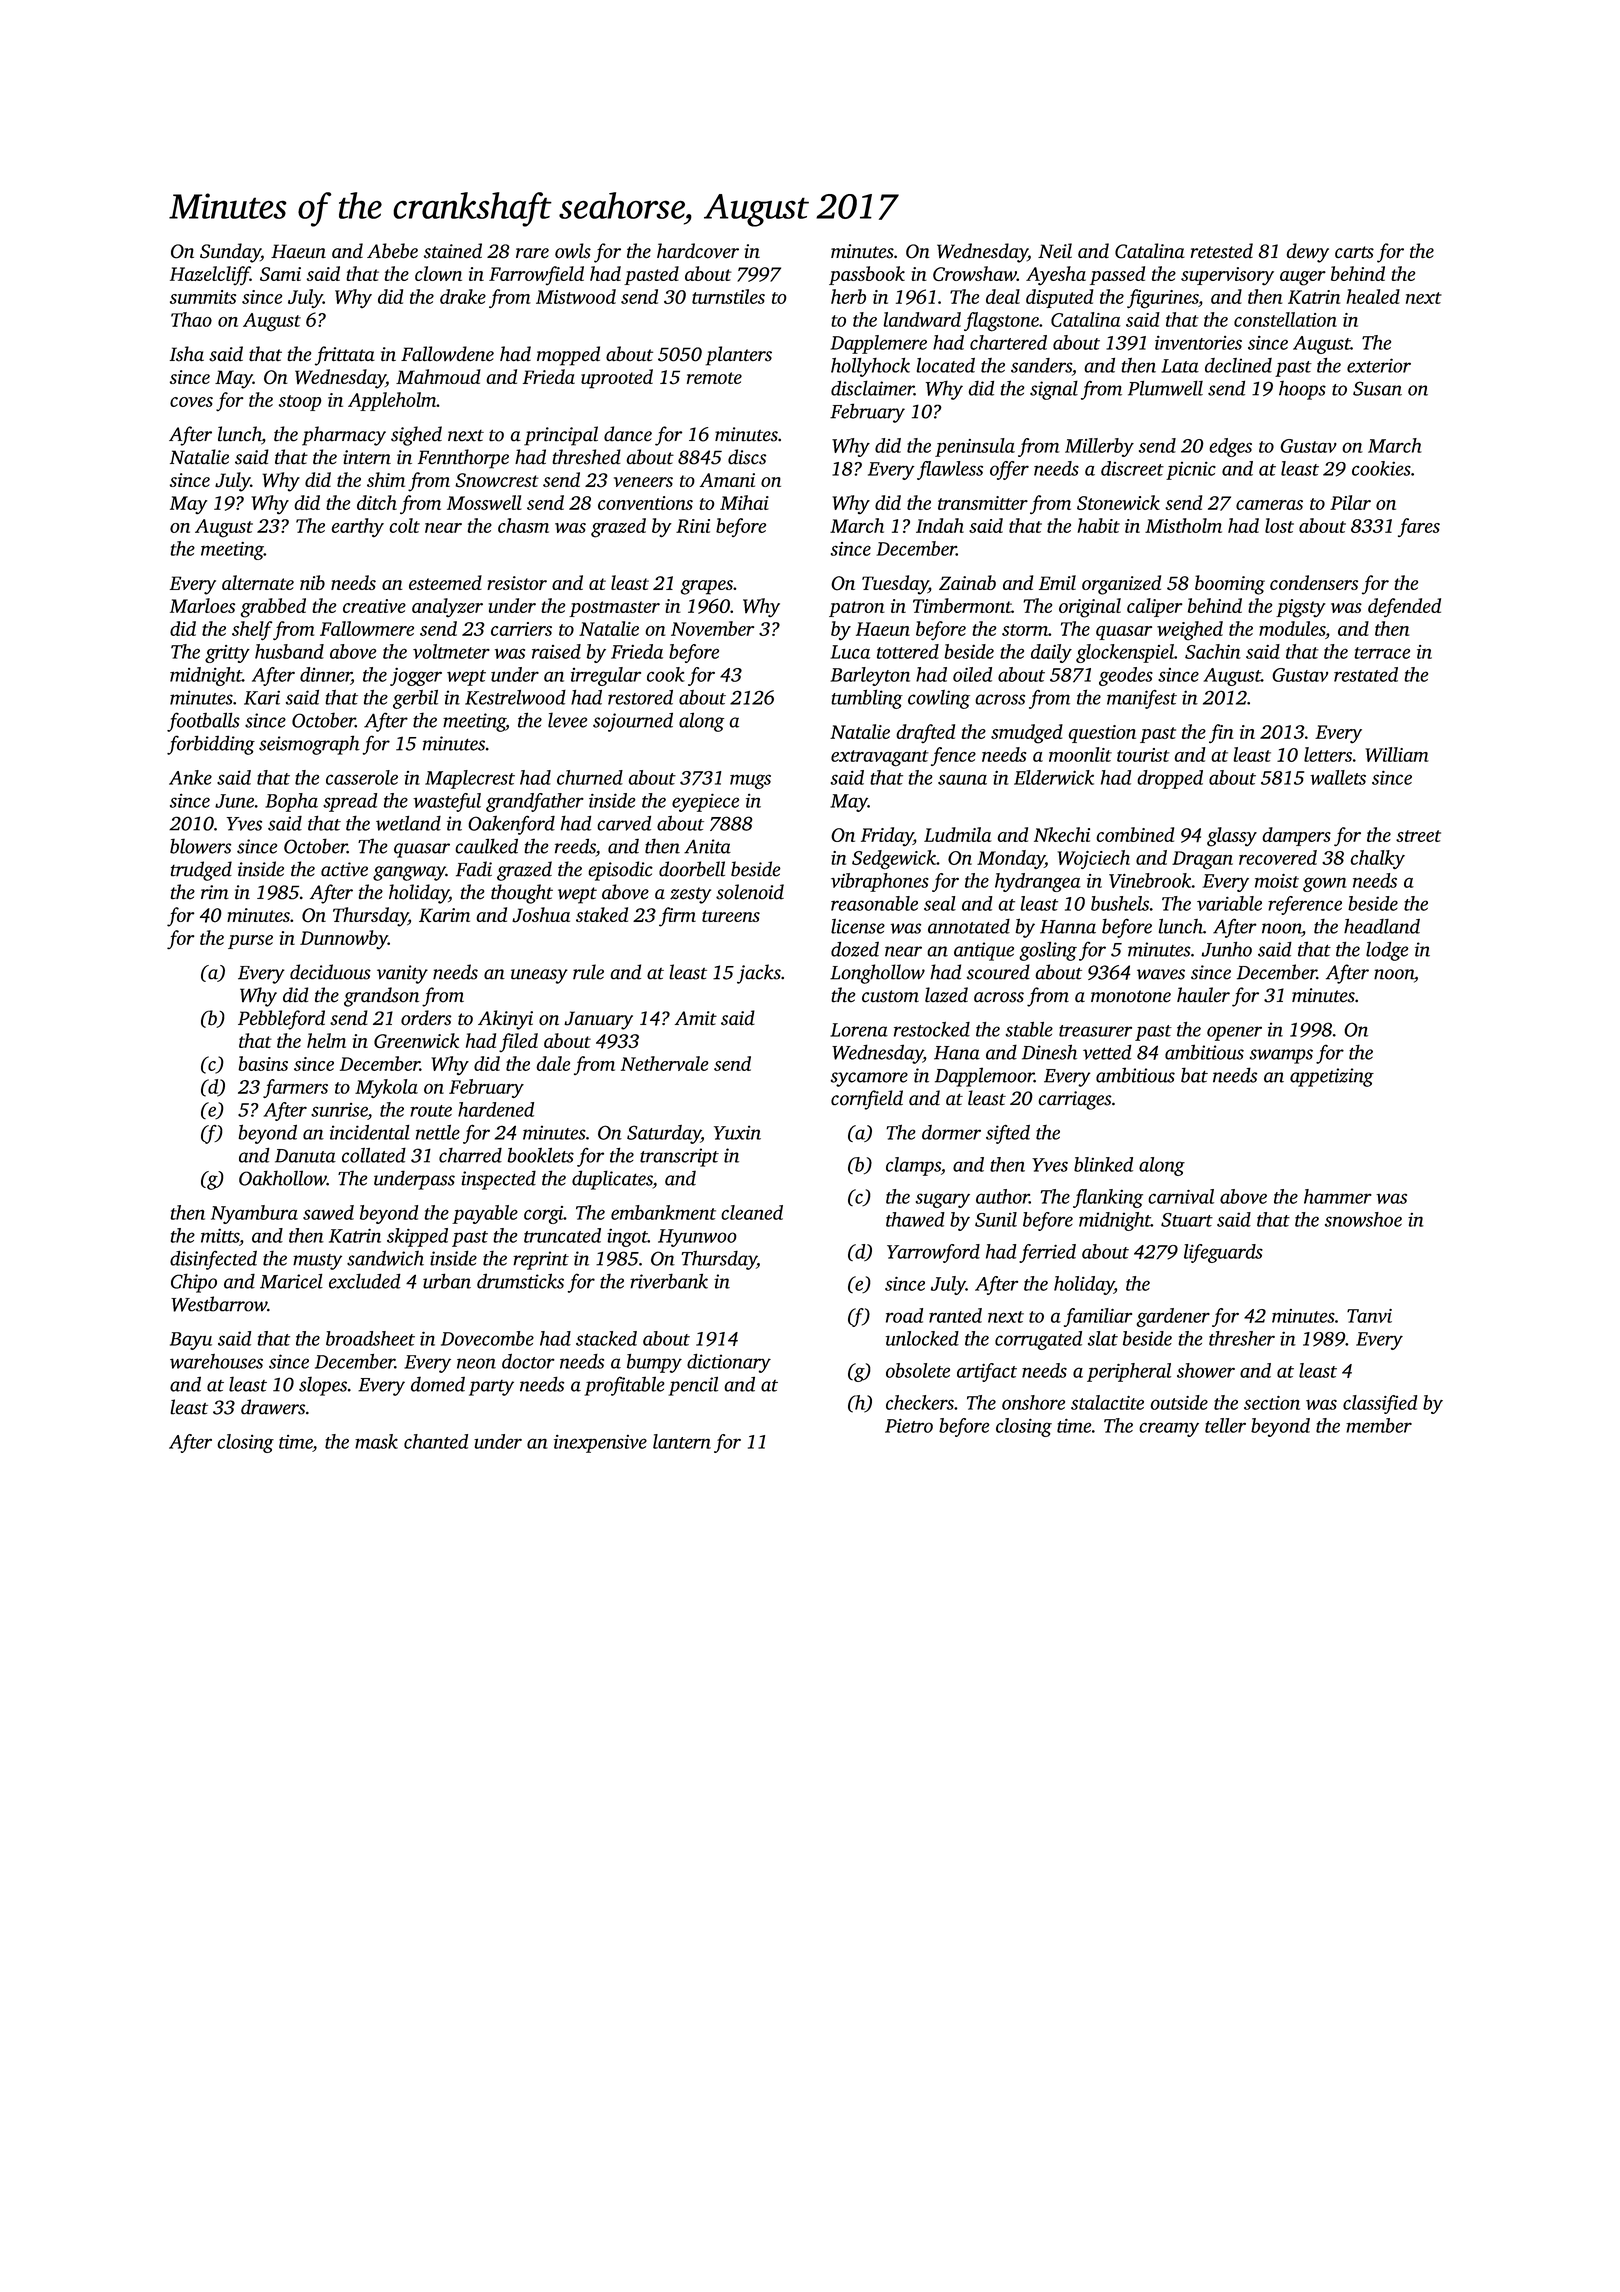  I want to click on Sachin, so click(1213, 651).
